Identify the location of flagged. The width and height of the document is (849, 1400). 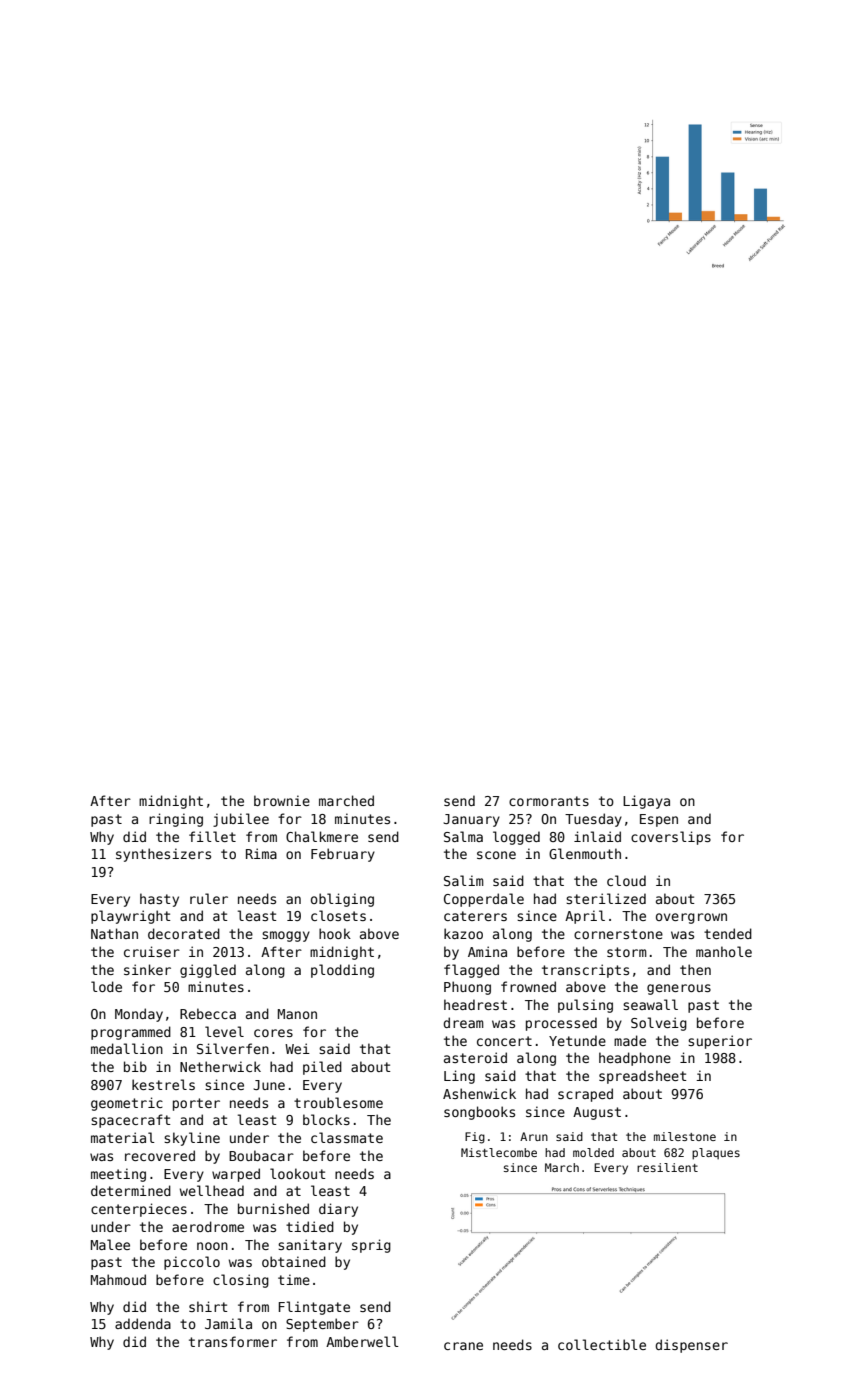
(471, 971).
